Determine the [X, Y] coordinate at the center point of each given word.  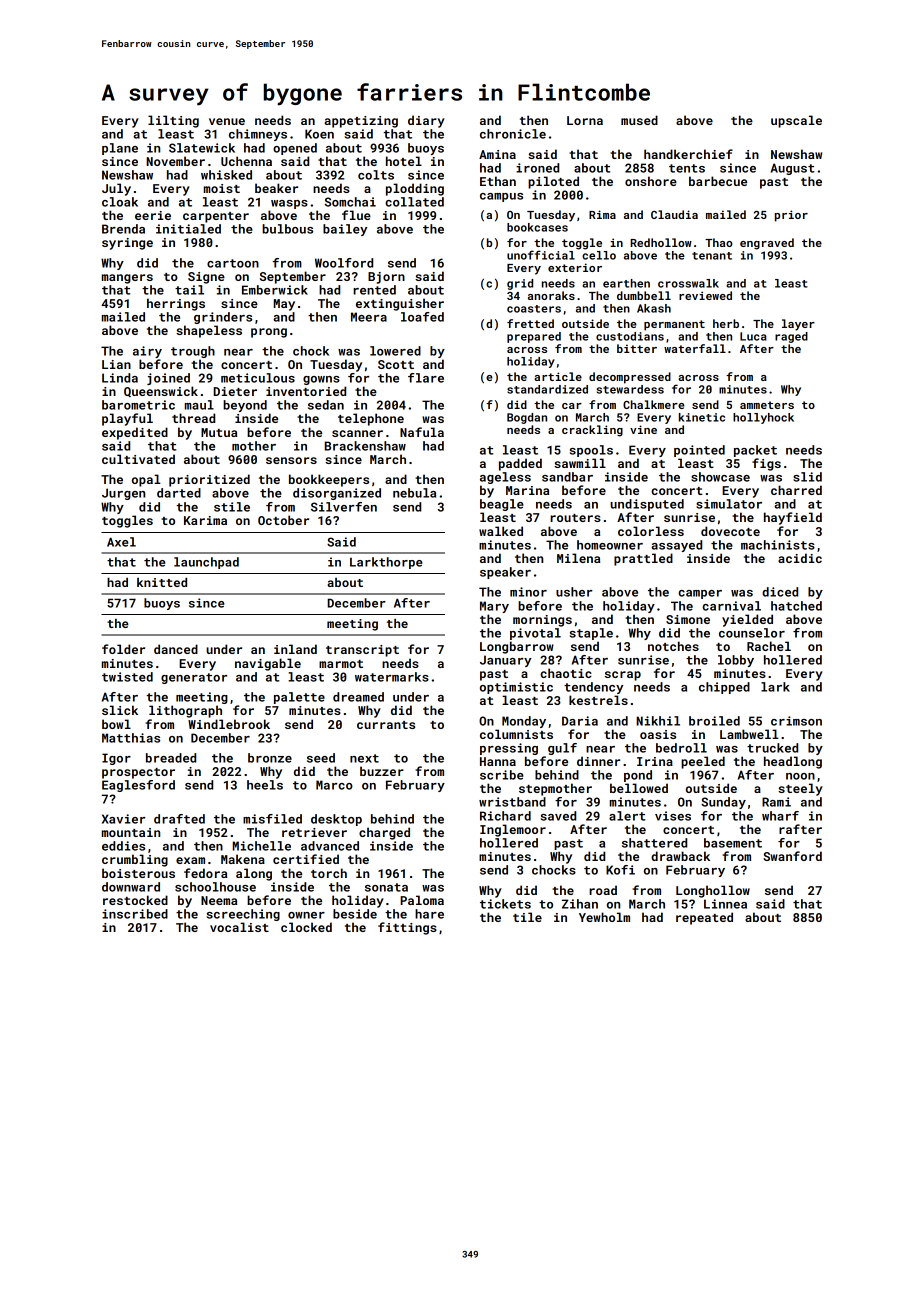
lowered [395, 351]
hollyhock [763, 418]
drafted [179, 819]
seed [321, 758]
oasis [658, 734]
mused [639, 120]
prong [269, 333]
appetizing [361, 122]
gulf [562, 749]
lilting [173, 121]
